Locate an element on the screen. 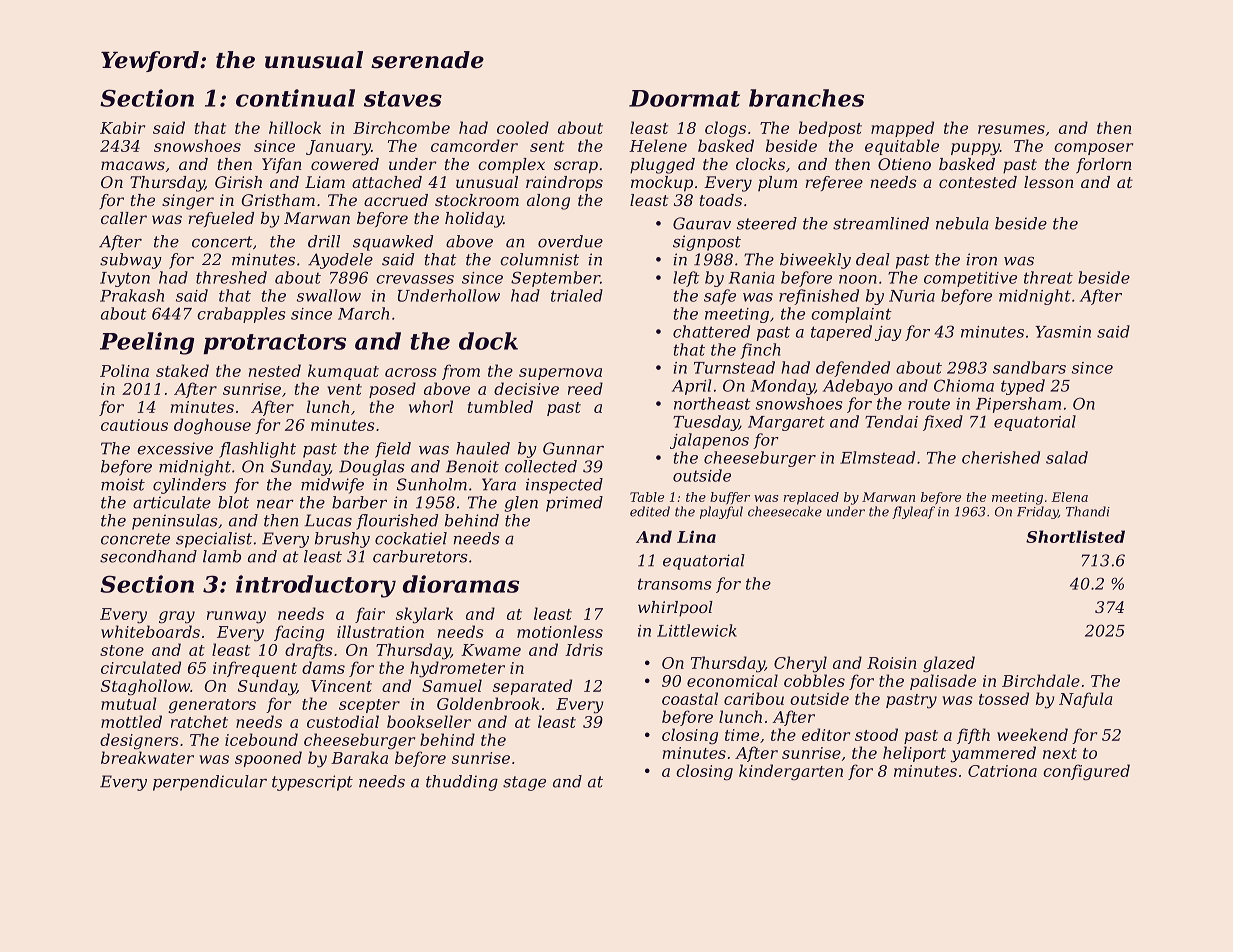 The height and width of the screenshot is (952, 1233). puppy is located at coordinates (975, 149).
